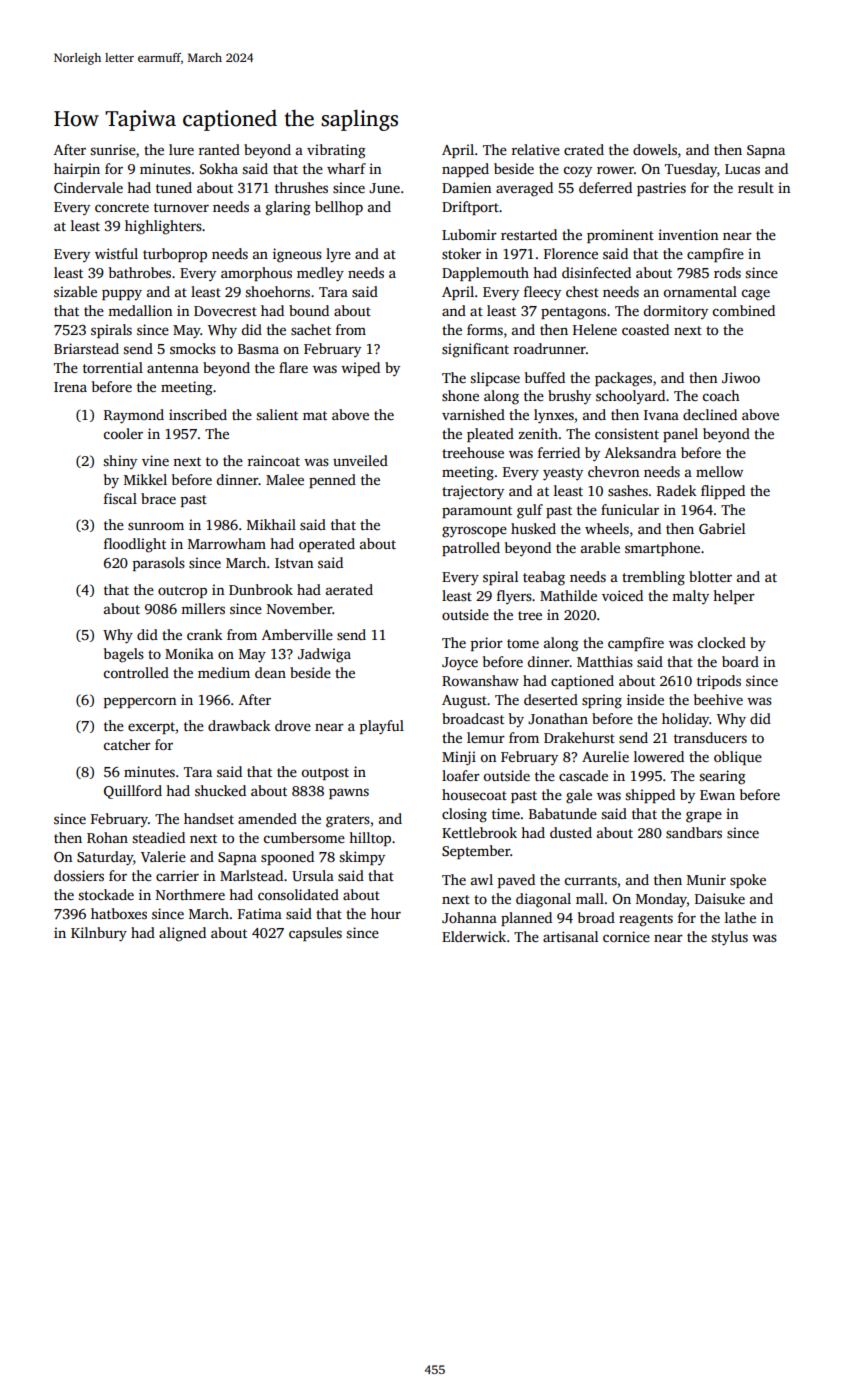 The height and width of the screenshot is (1400, 849). What do you see at coordinates (260, 913) in the screenshot?
I see `Fatima` at bounding box center [260, 913].
